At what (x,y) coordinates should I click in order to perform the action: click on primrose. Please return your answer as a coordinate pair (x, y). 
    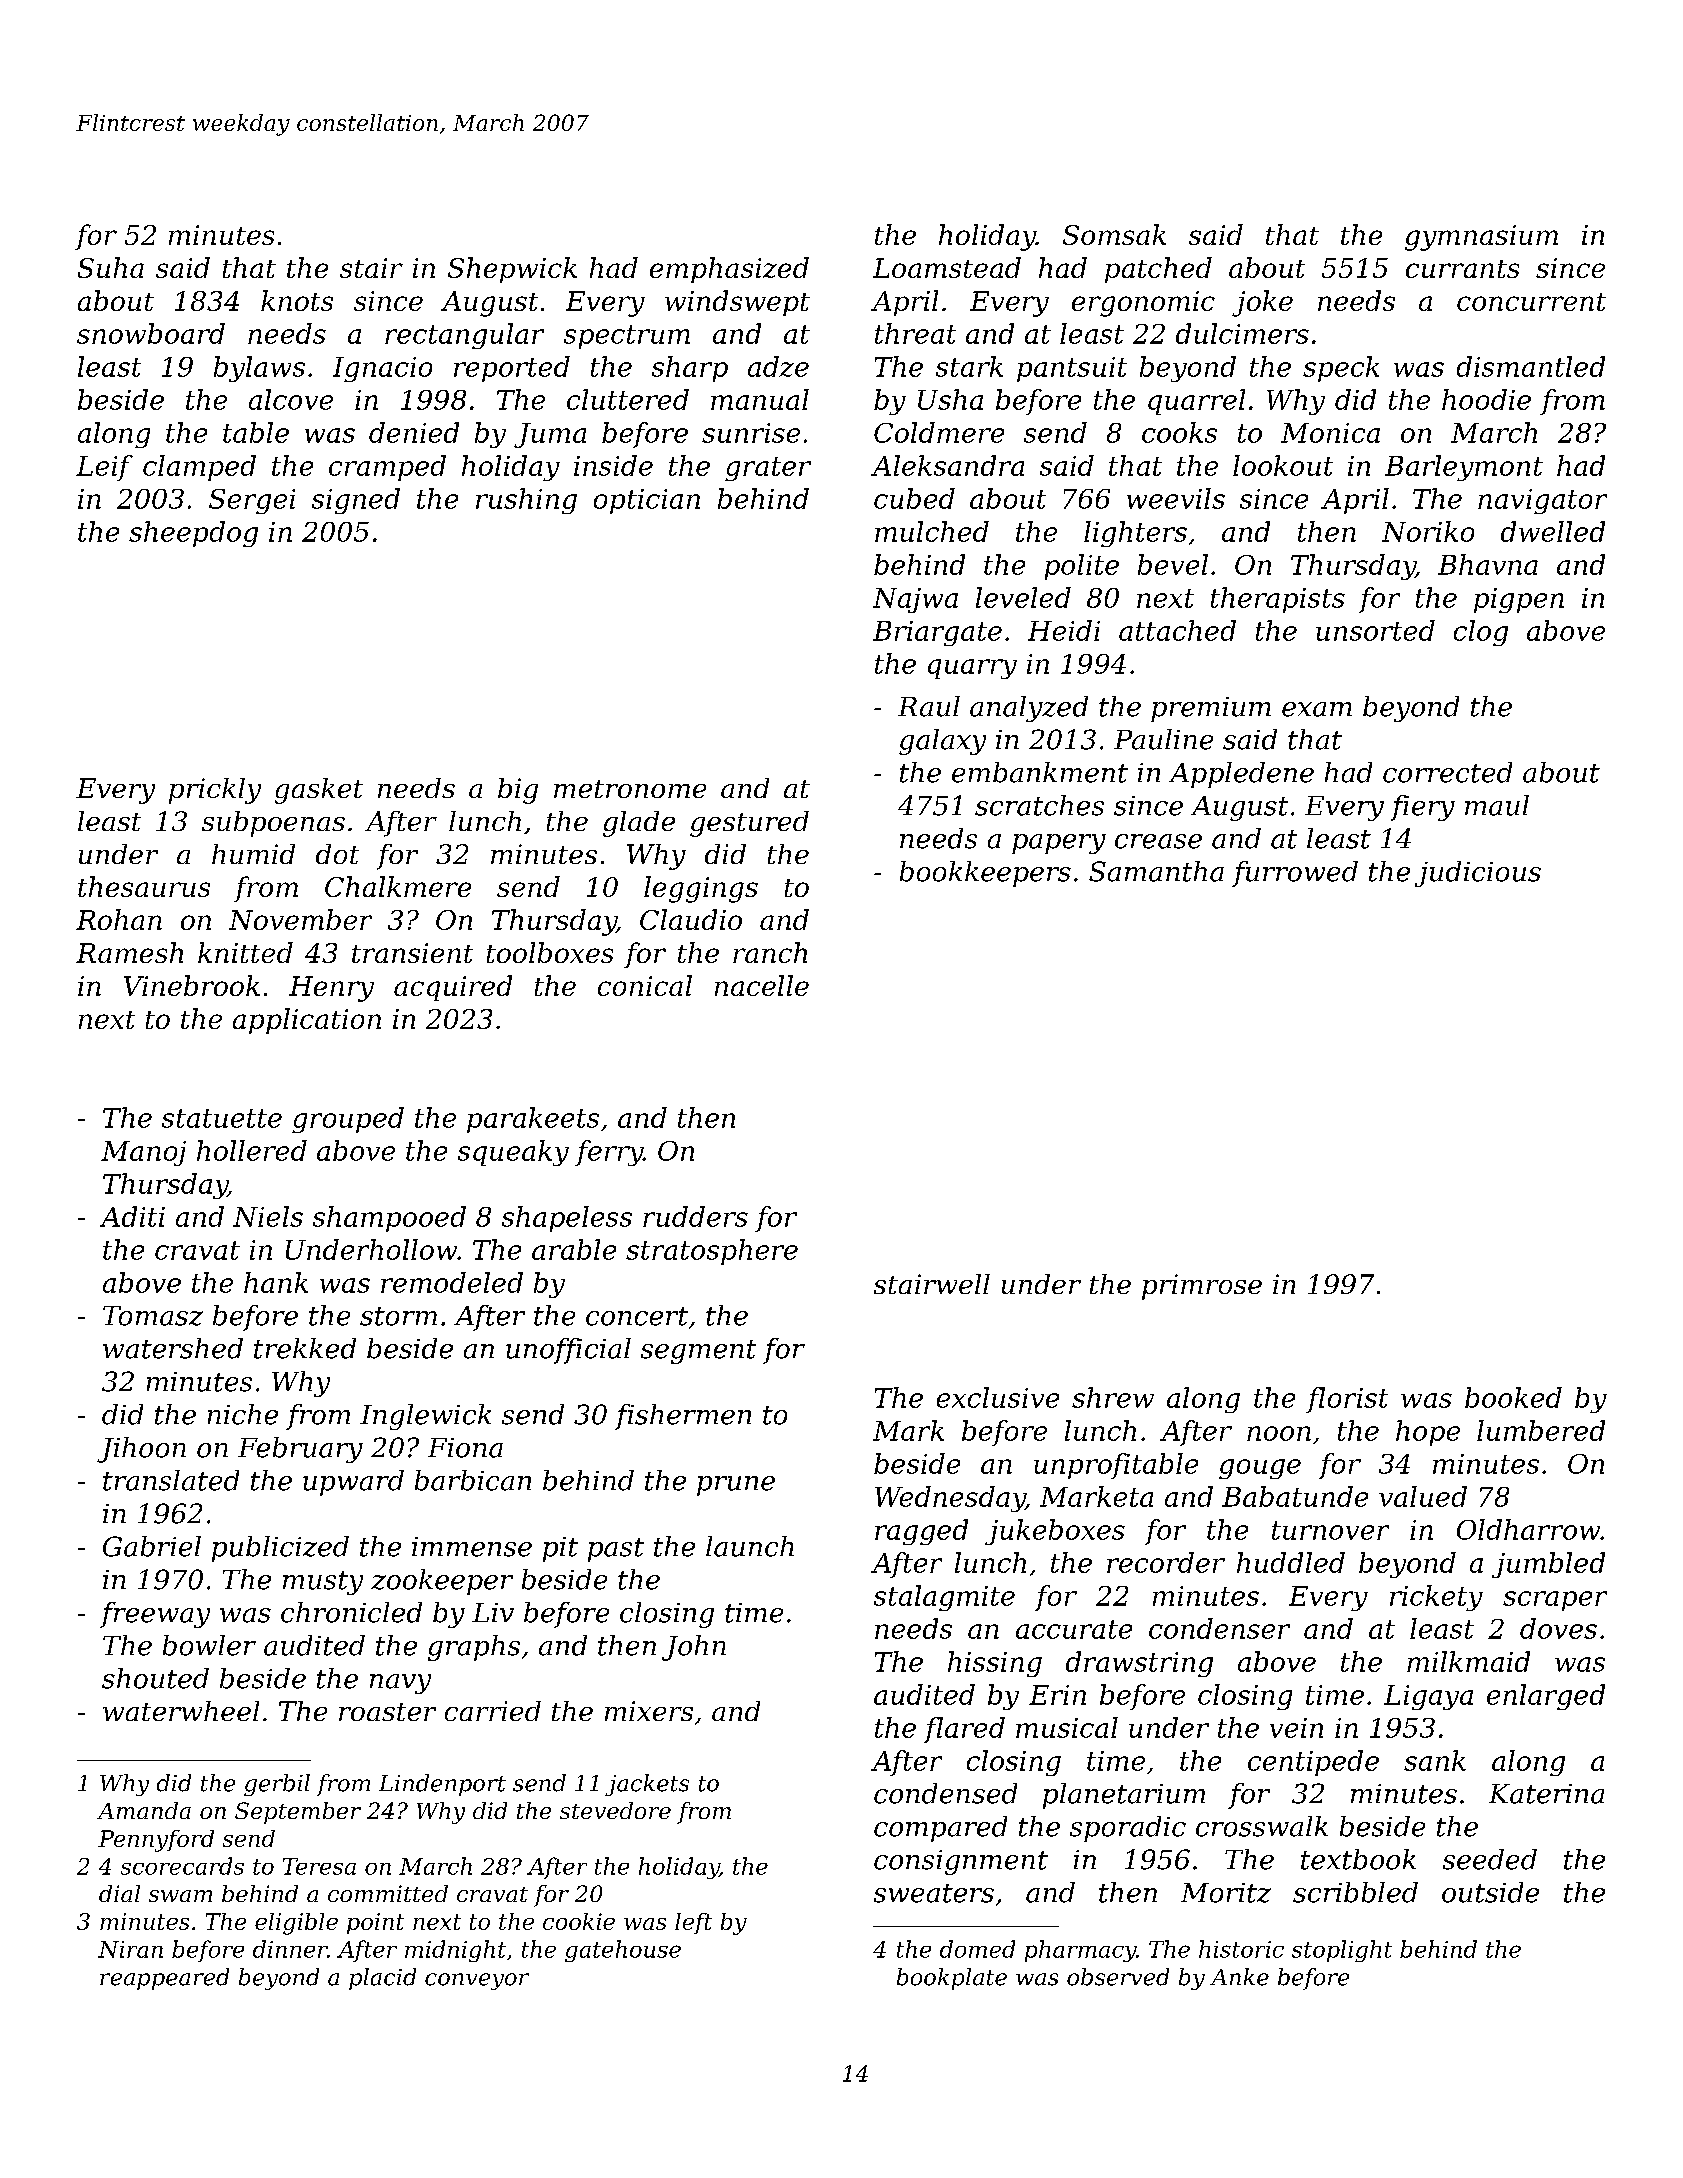
    Looking at the image, I should click on (1202, 1287).
